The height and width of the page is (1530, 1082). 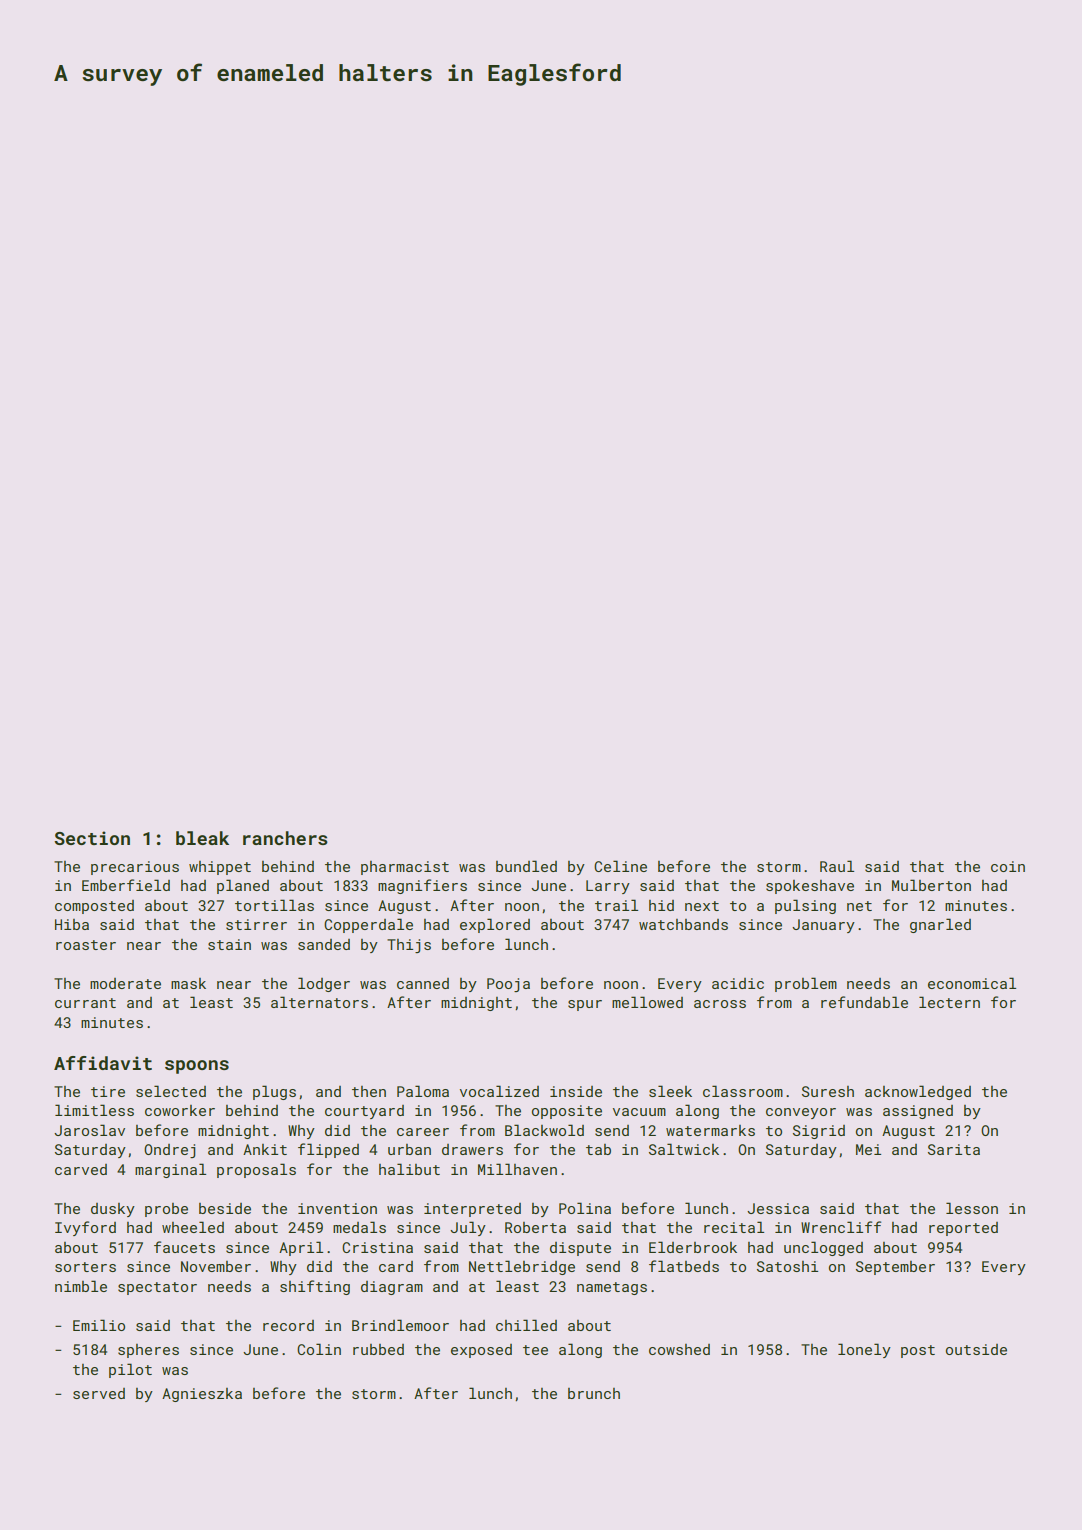 What do you see at coordinates (125, 983) in the page?
I see `moderate` at bounding box center [125, 983].
